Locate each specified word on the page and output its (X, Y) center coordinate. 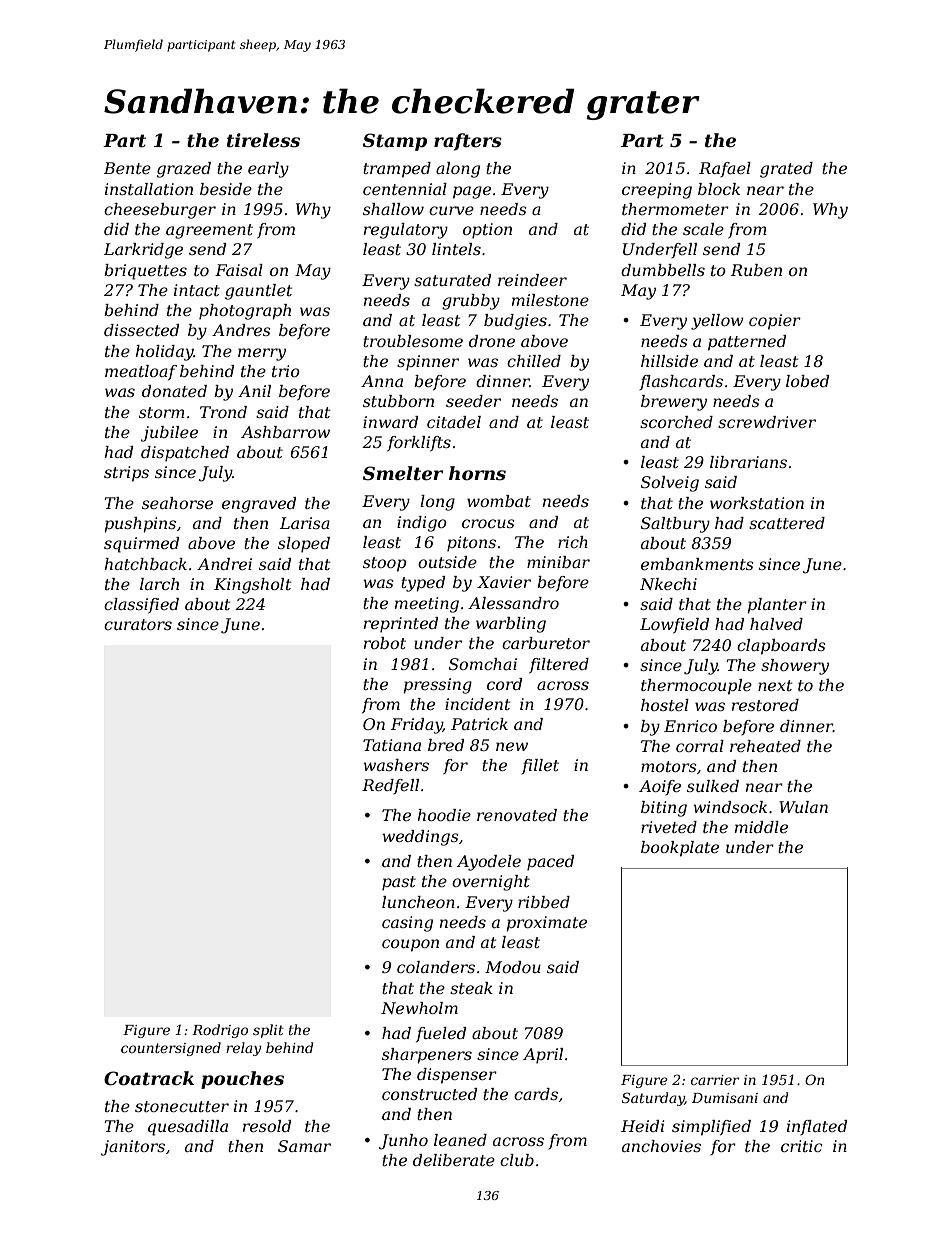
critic (802, 1146)
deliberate (454, 1160)
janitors (133, 1148)
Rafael (725, 169)
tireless (263, 140)
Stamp (395, 142)
